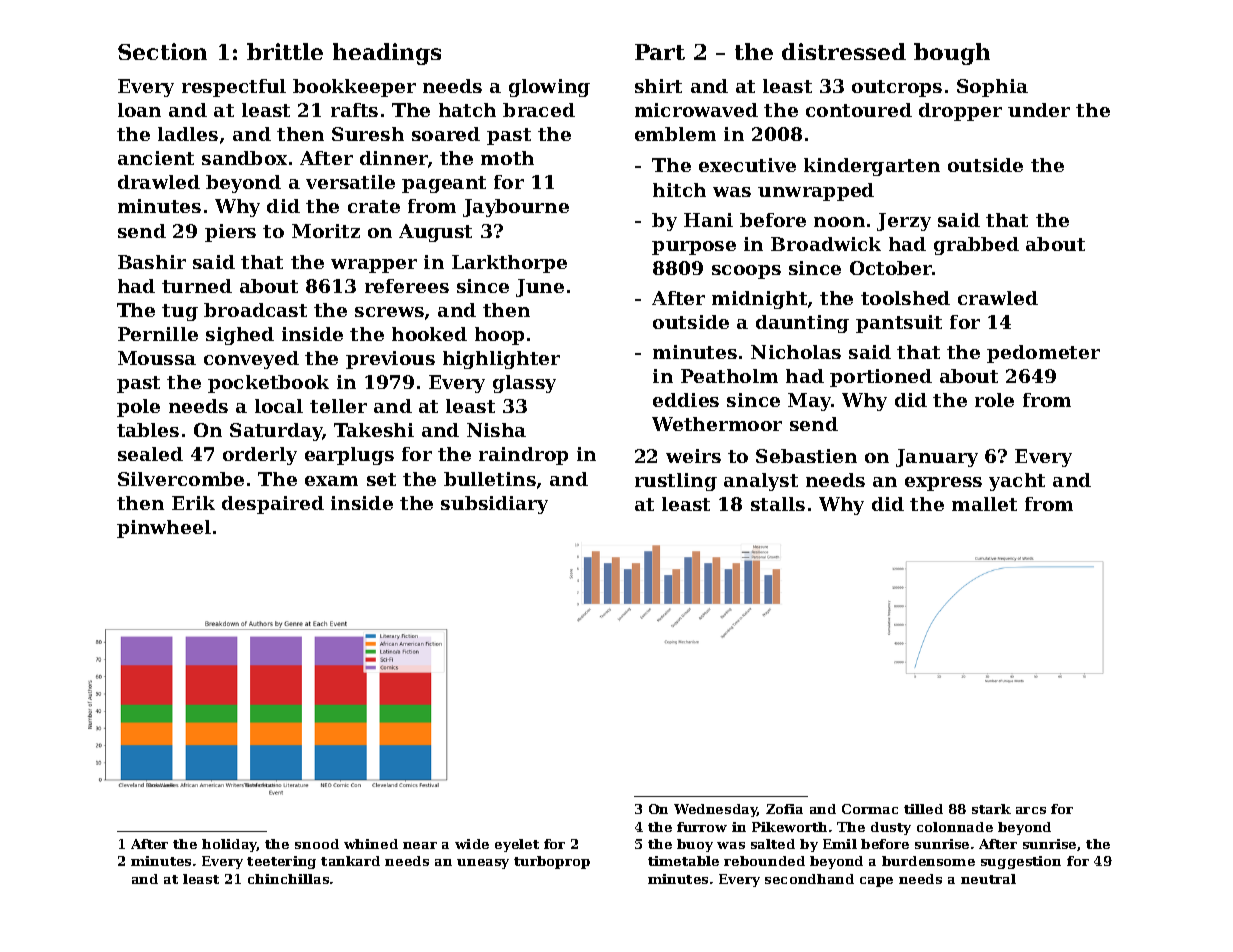 The image size is (1233, 952). Describe the element at coordinates (952, 54) in the screenshot. I see `bough` at that location.
